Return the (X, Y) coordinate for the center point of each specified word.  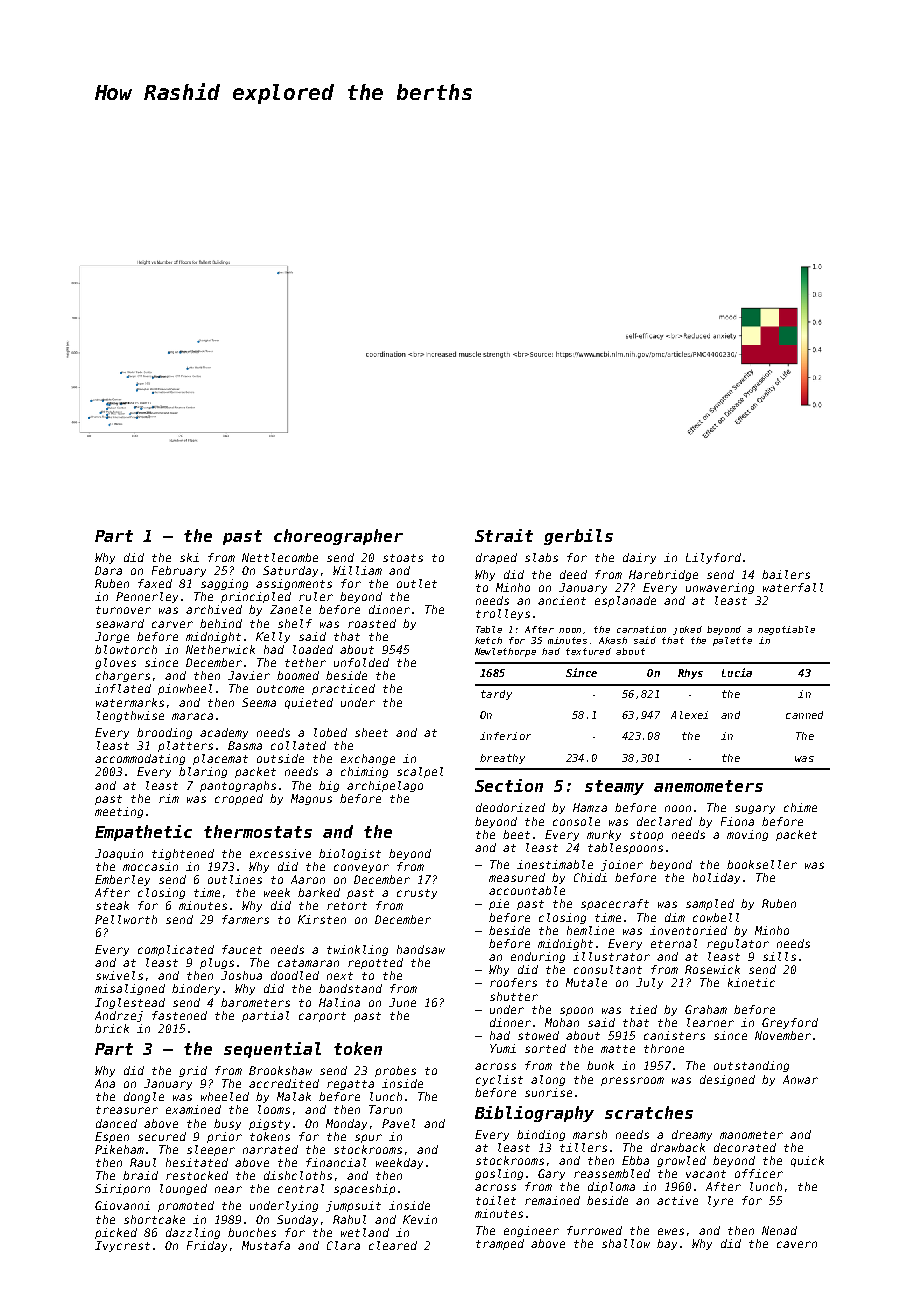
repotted (375, 963)
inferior (505, 736)
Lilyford (713, 558)
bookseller (762, 864)
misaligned (130, 989)
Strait (504, 535)
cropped (239, 799)
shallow (626, 1243)
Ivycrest (122, 1246)
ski (189, 557)
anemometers (708, 786)
